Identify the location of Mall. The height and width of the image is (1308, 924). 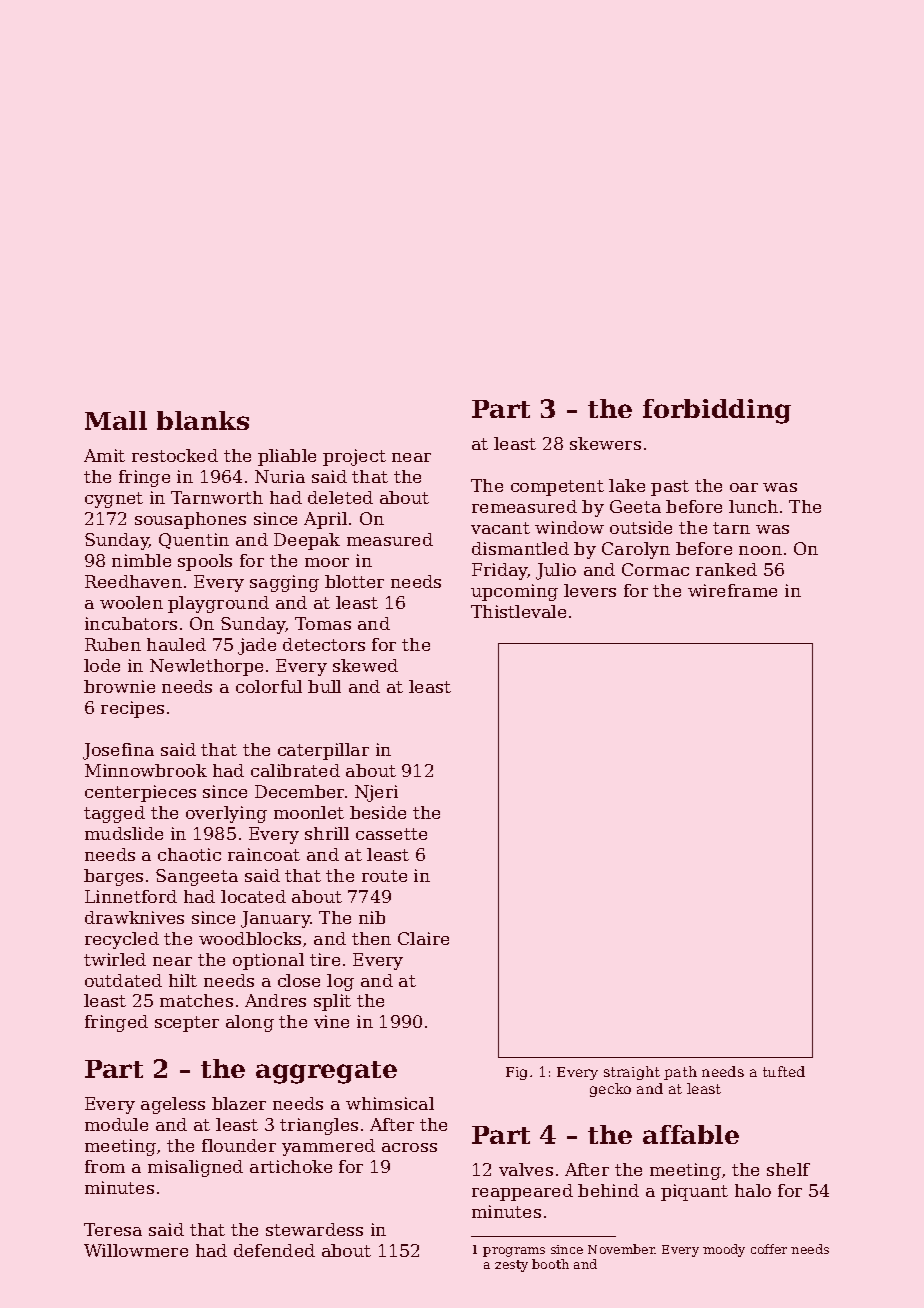
(116, 420).
